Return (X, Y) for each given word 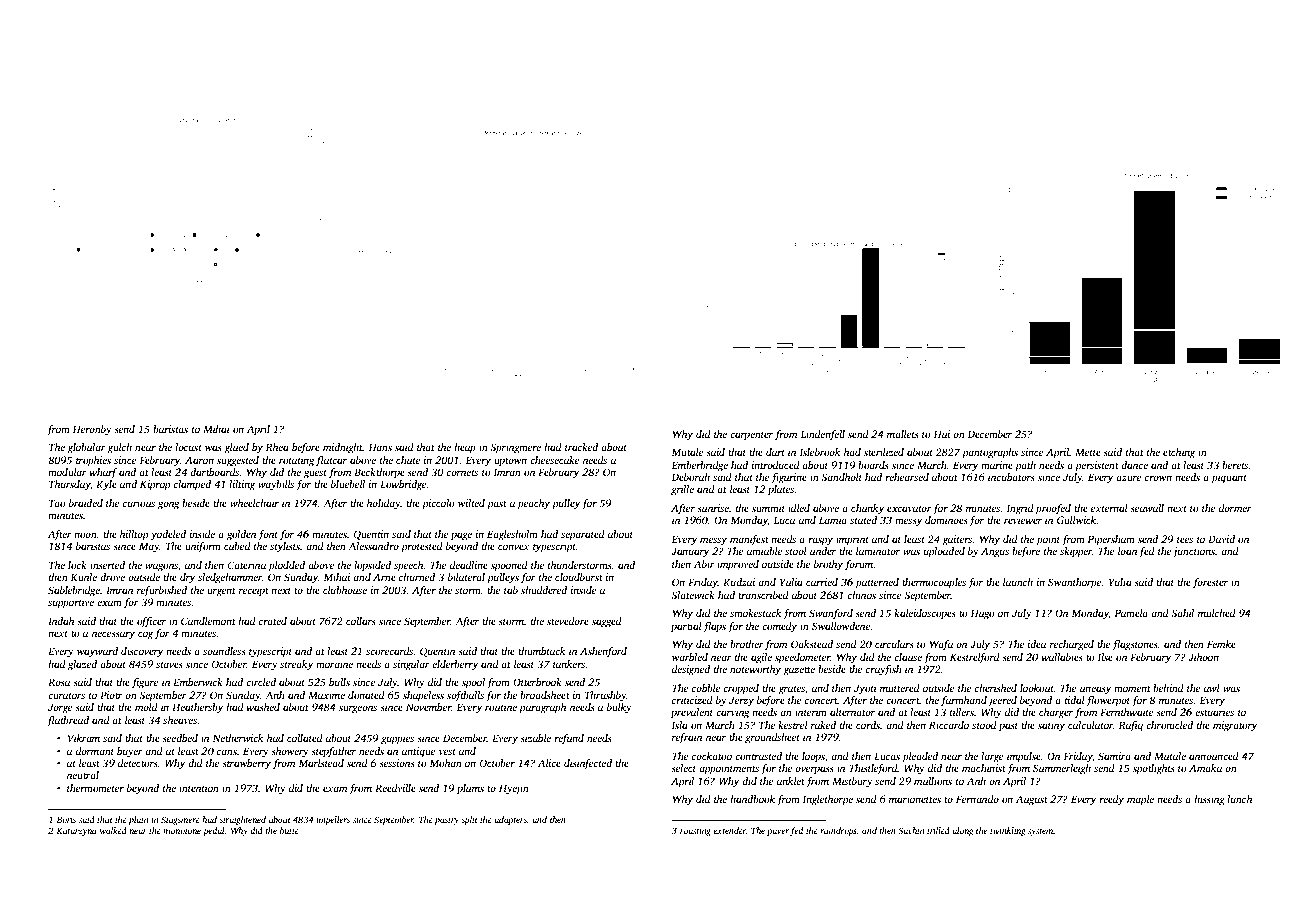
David (1221, 539)
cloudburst (579, 577)
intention (199, 788)
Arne (384, 577)
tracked (581, 447)
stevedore (568, 621)
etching (1179, 453)
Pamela (1131, 613)
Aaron (199, 460)
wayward (97, 652)
